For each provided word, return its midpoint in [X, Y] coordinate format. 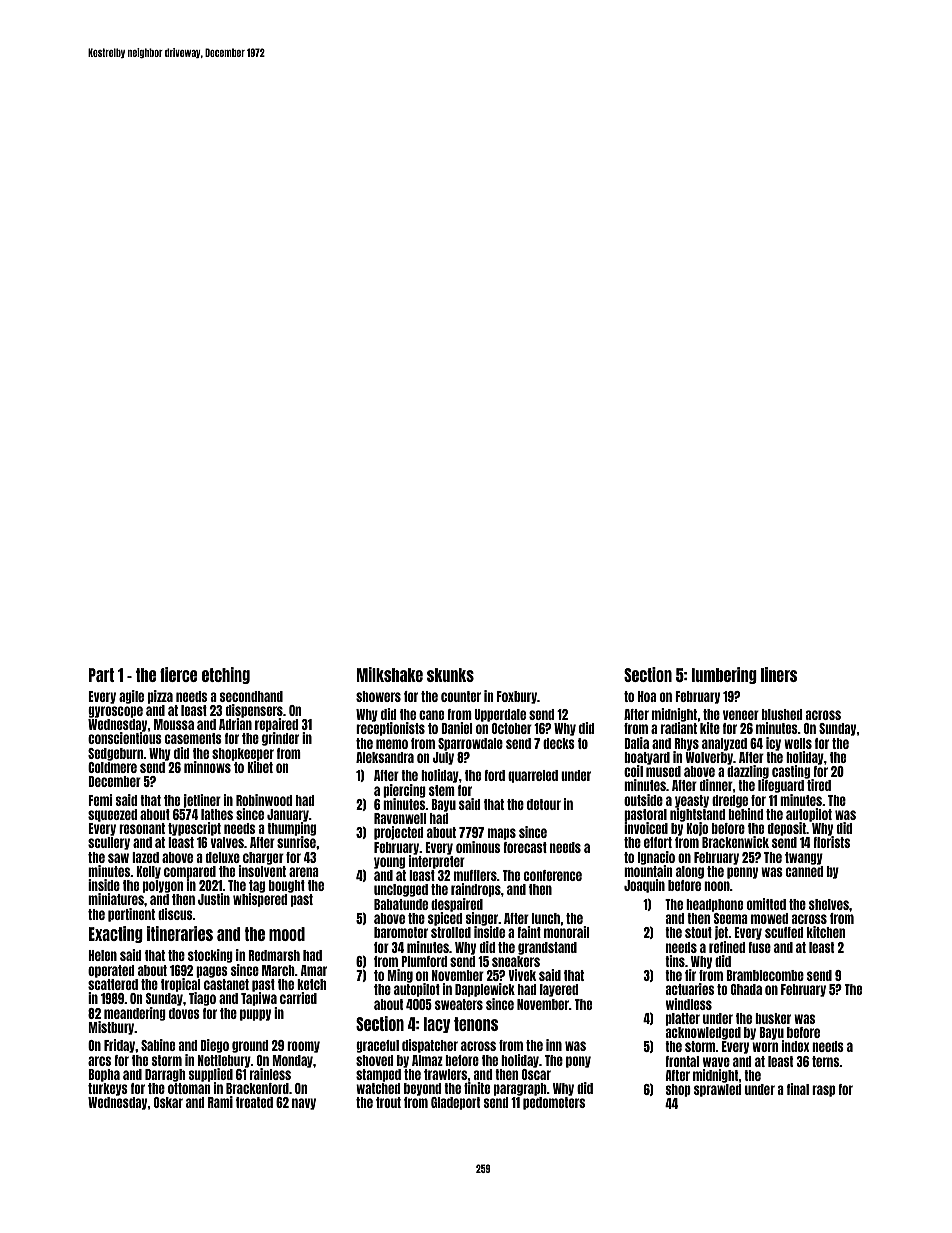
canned [804, 871]
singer [482, 919]
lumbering [724, 675]
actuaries [690, 989]
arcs [99, 1061]
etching [226, 675]
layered [559, 990]
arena [304, 872]
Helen [102, 955]
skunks [450, 675]
